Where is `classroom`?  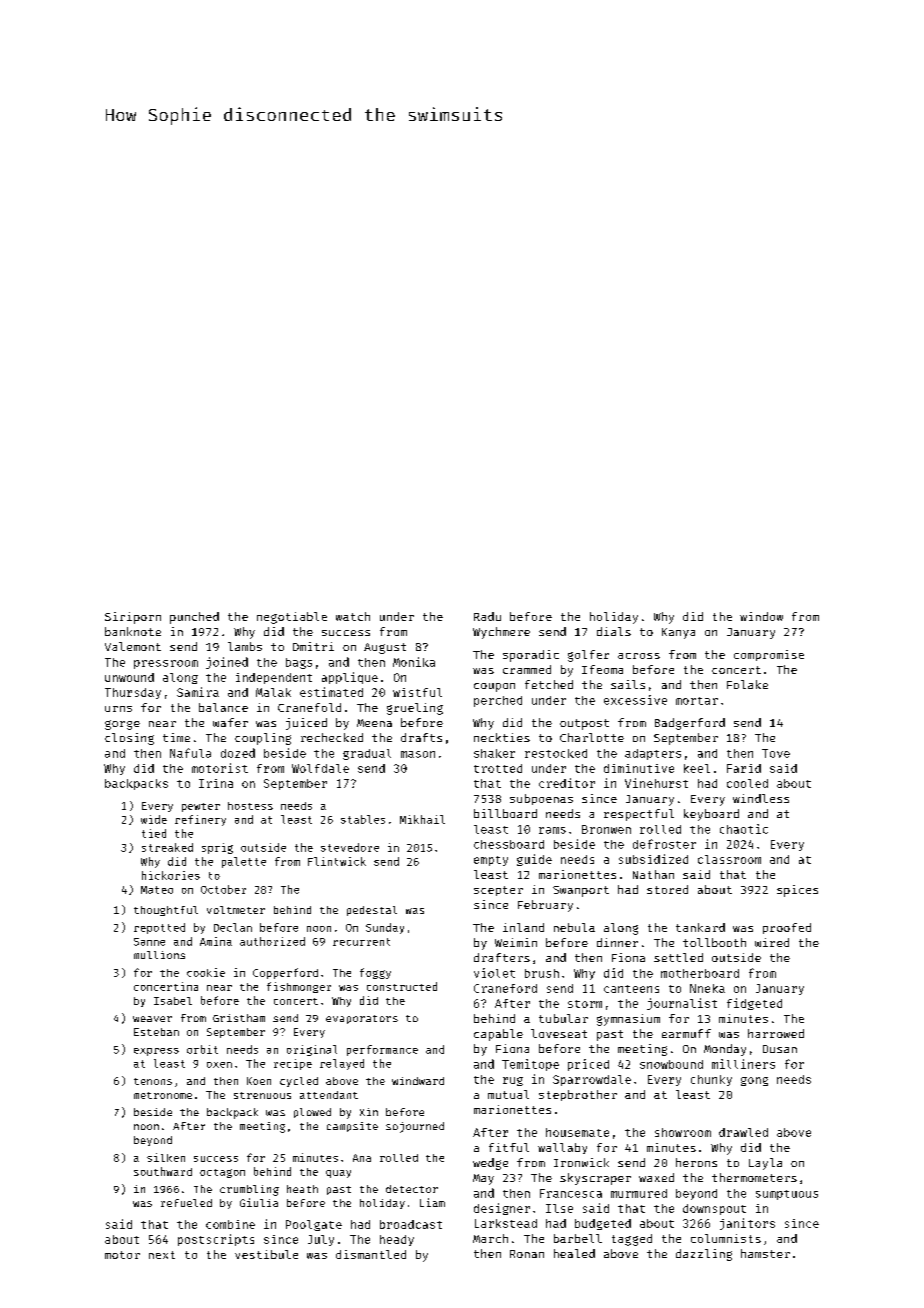 classroom is located at coordinates (729, 859).
